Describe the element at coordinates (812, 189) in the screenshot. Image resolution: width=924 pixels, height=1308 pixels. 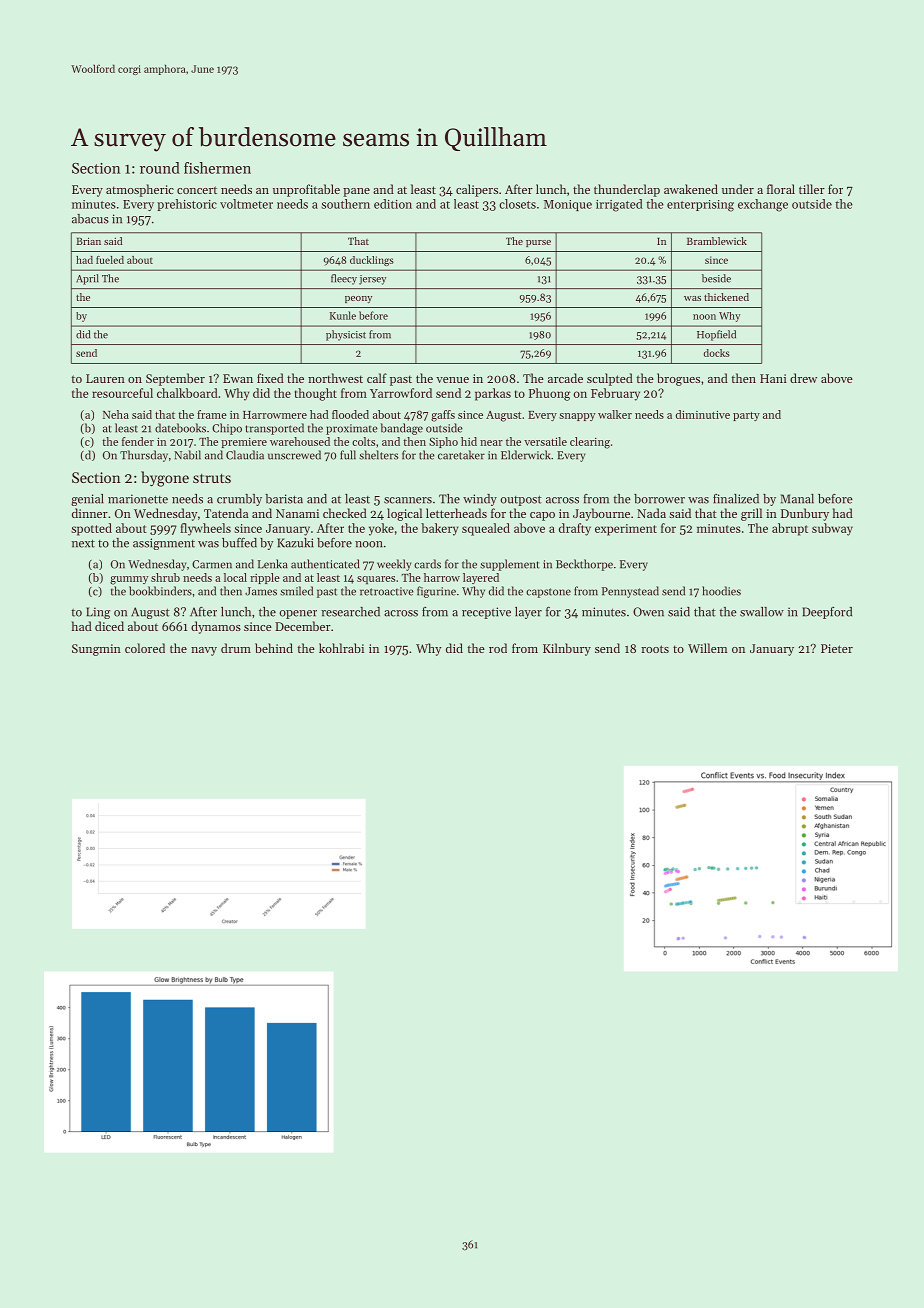
I see `tiller` at that location.
